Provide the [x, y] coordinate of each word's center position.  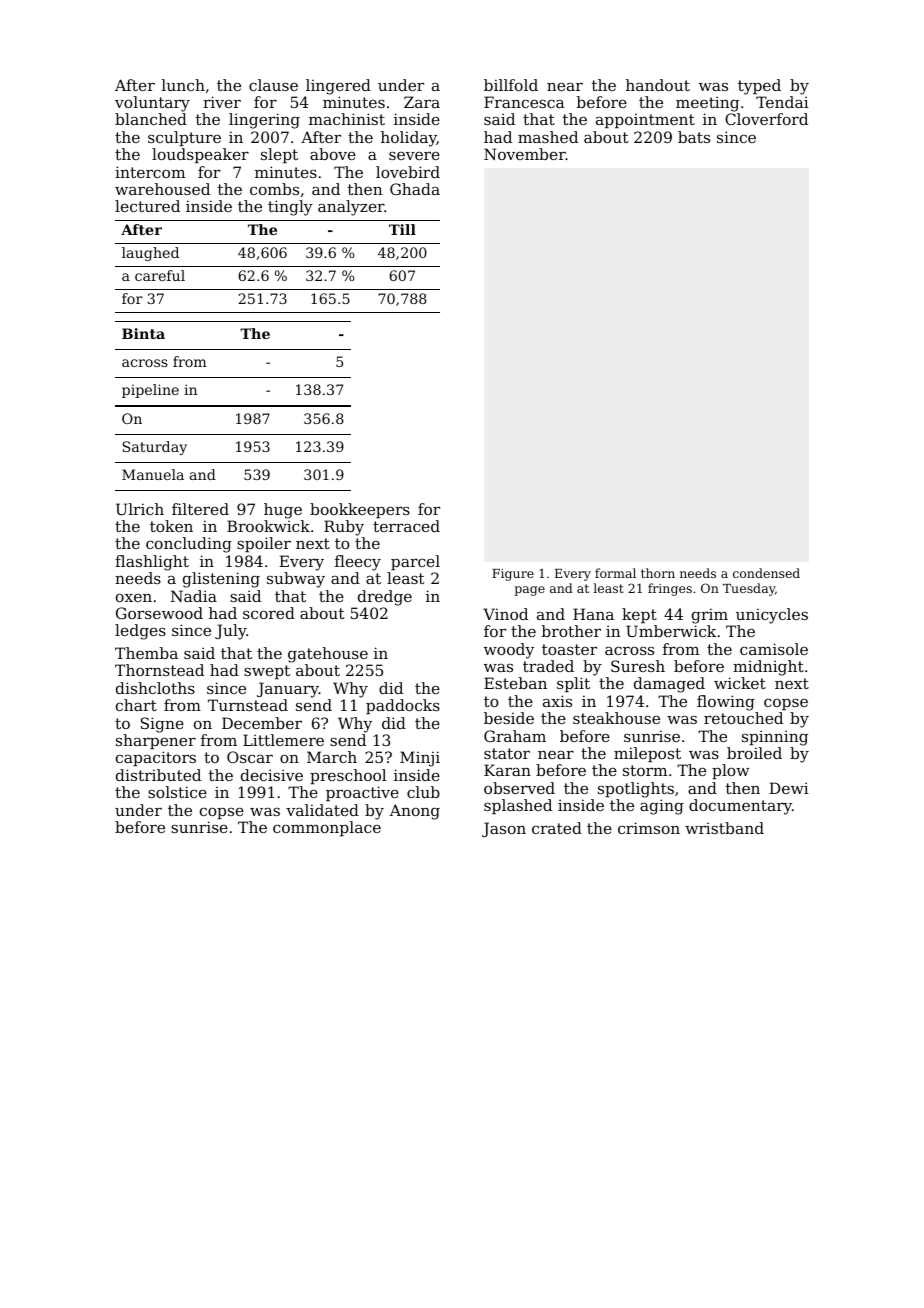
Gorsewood [159, 613]
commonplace [327, 828]
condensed [766, 573]
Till [402, 229]
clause [273, 85]
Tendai [782, 102]
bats [694, 137]
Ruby [344, 528]
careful [160, 275]
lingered [338, 87]
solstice [177, 792]
